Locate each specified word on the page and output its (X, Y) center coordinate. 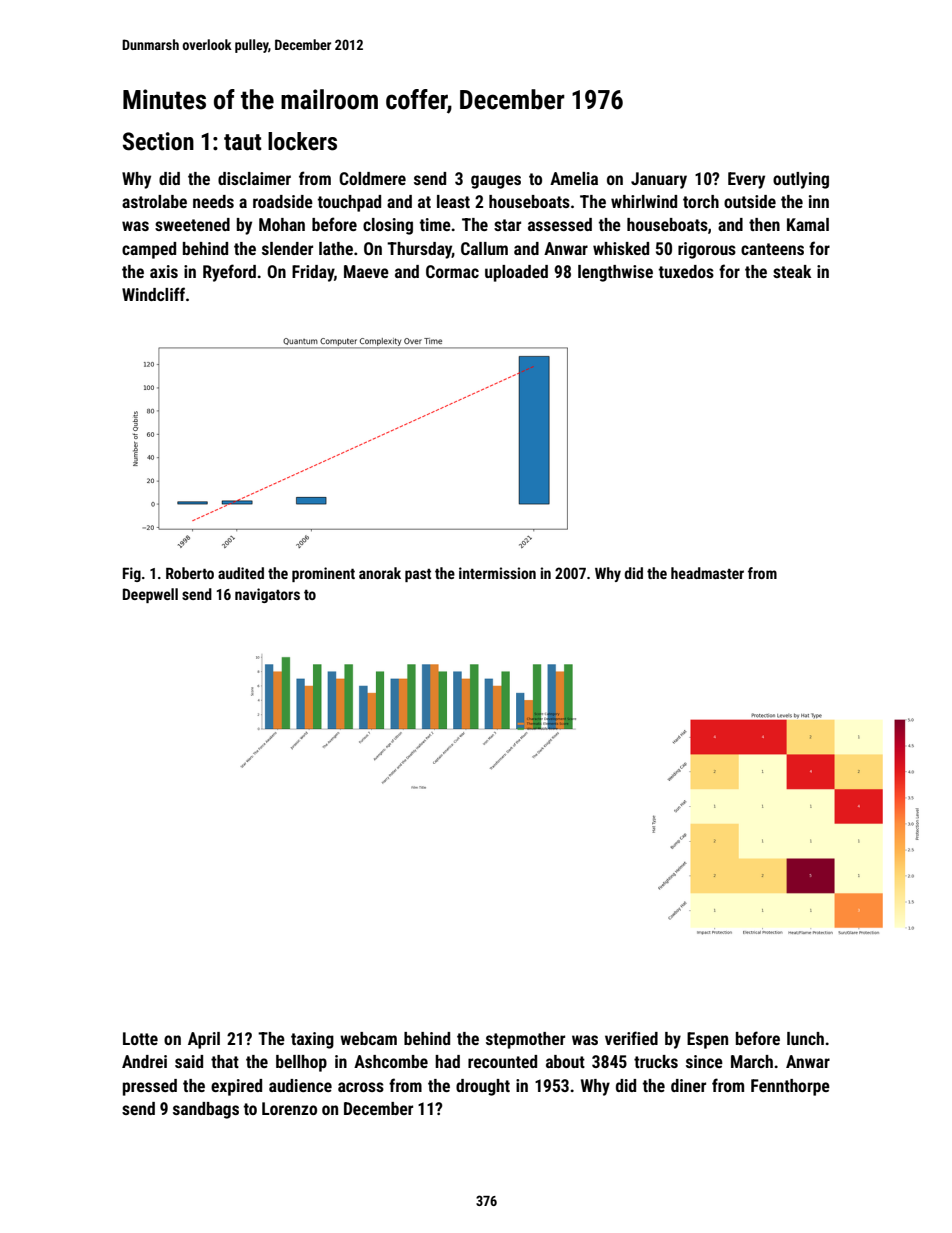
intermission (497, 573)
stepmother (525, 1040)
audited (241, 573)
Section (158, 141)
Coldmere (372, 178)
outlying (801, 180)
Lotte (140, 1038)
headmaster (707, 573)
